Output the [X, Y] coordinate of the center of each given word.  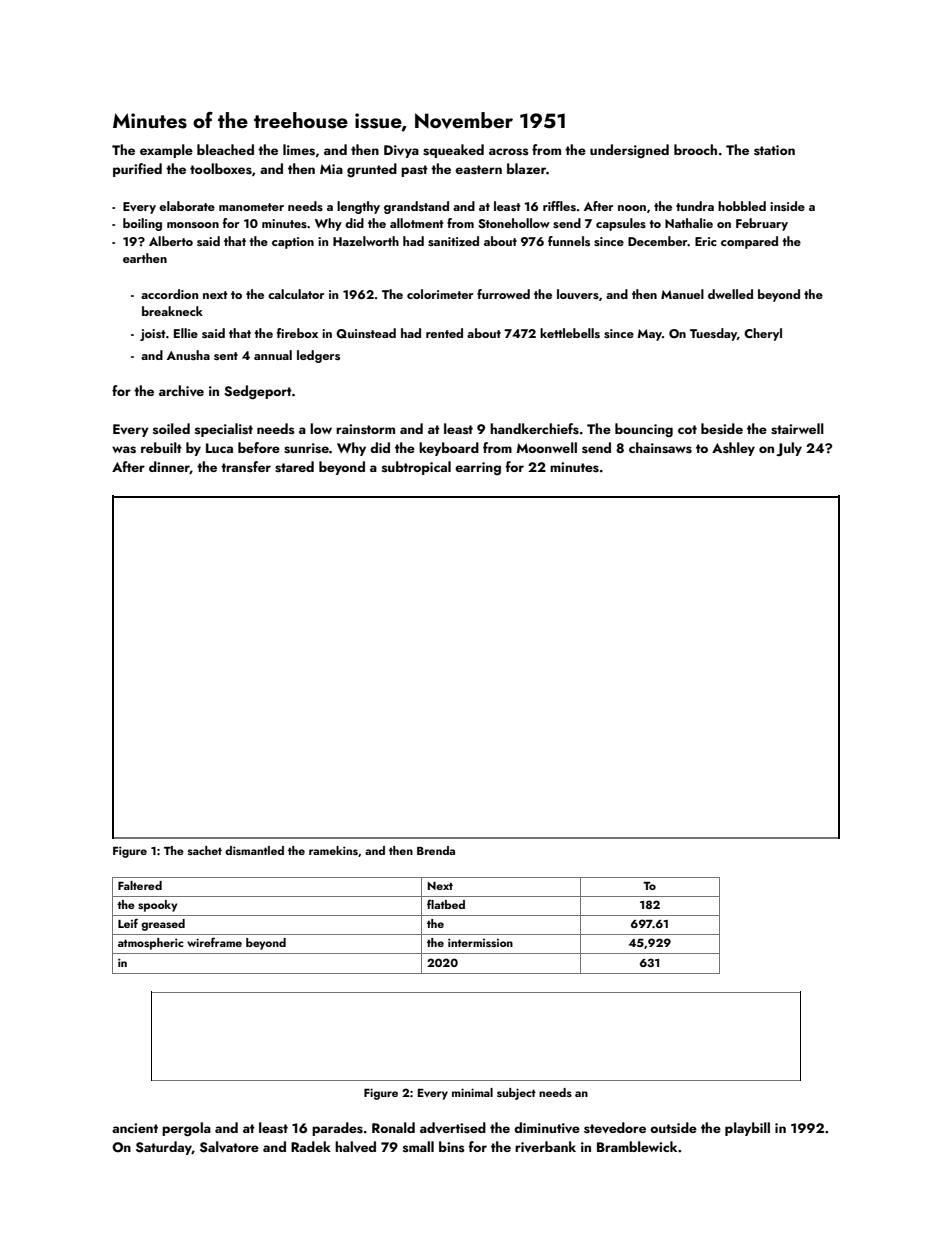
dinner [169, 467]
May [649, 335]
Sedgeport [258, 392]
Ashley [733, 449]
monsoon [193, 225]
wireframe [214, 942]
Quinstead [366, 333]
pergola [186, 1129]
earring [478, 469]
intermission [480, 942]
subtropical [416, 468]
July [789, 449]
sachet [205, 850]
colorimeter [440, 294]
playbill [747, 1129]
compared [749, 242]
